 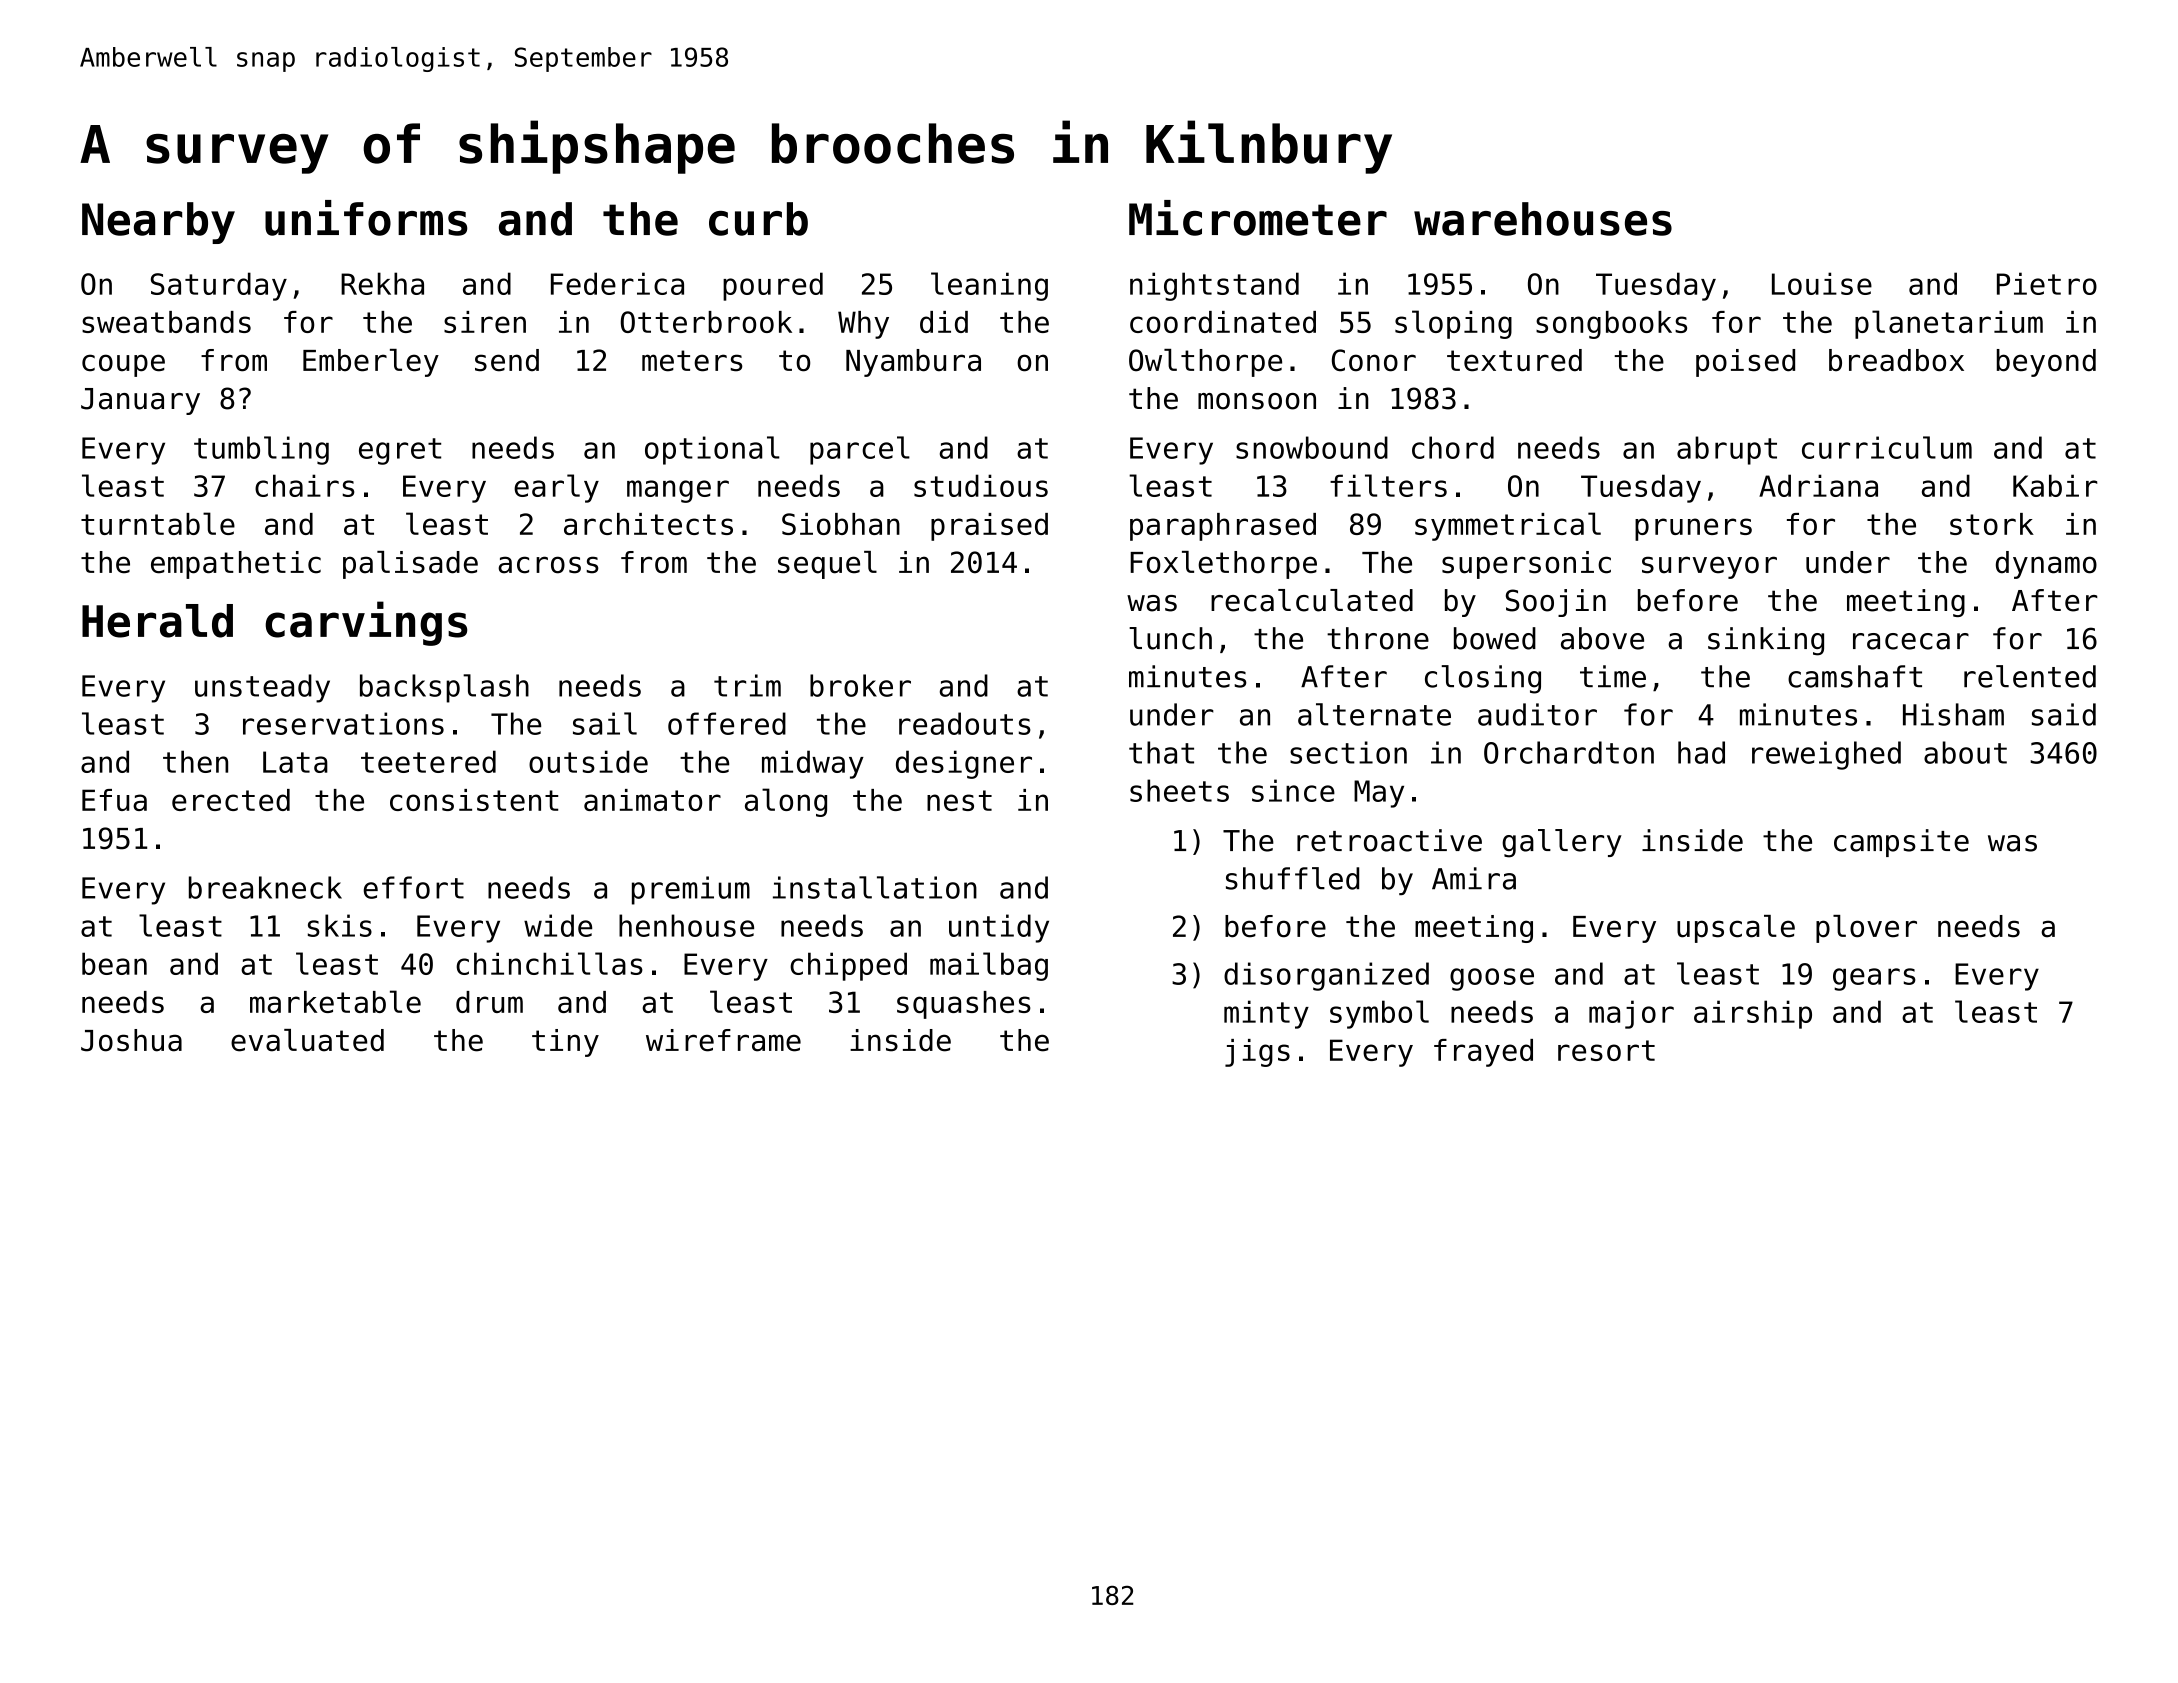 I want to click on curb, so click(x=758, y=219).
